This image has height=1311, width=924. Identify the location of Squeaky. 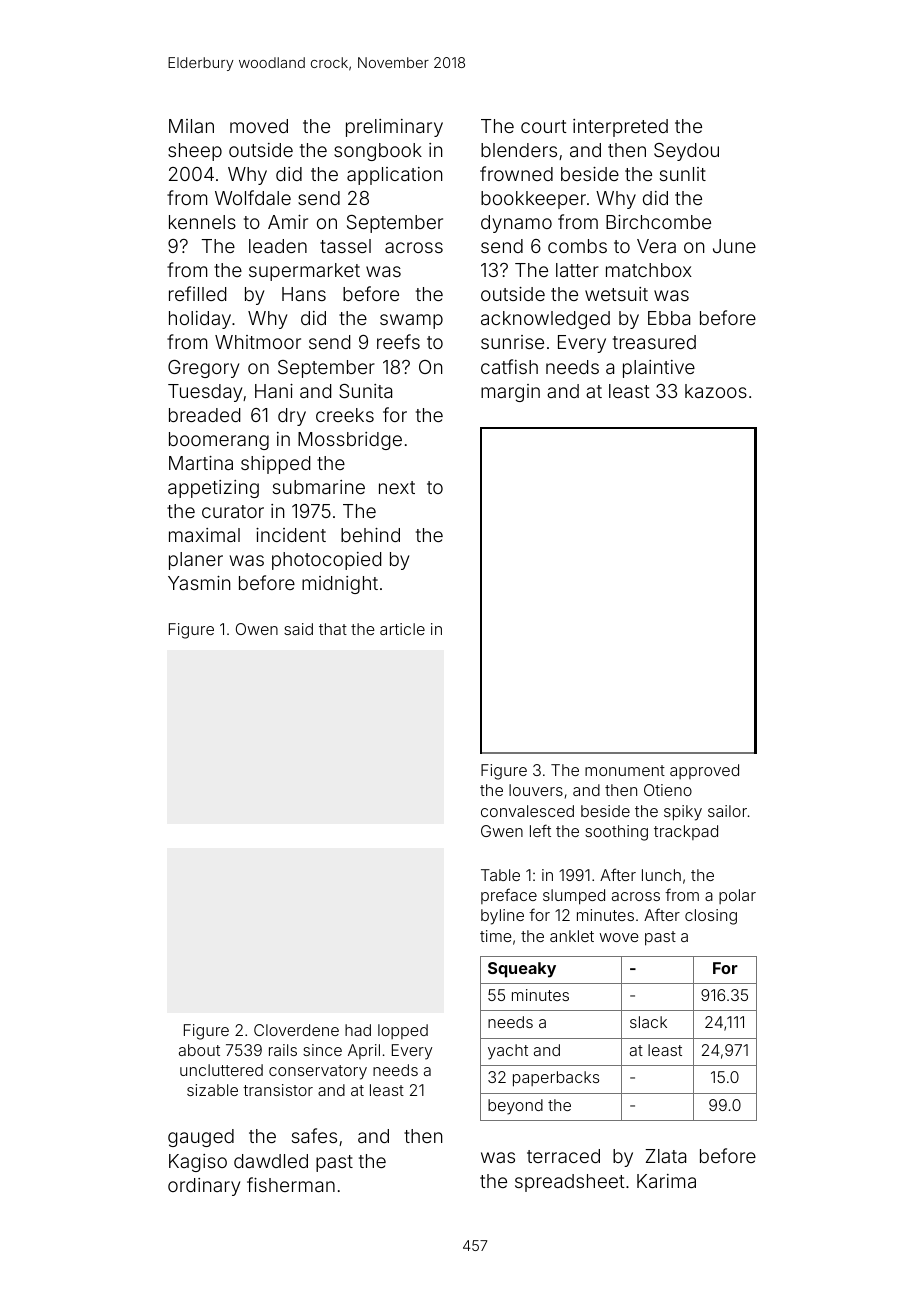
(522, 970).
